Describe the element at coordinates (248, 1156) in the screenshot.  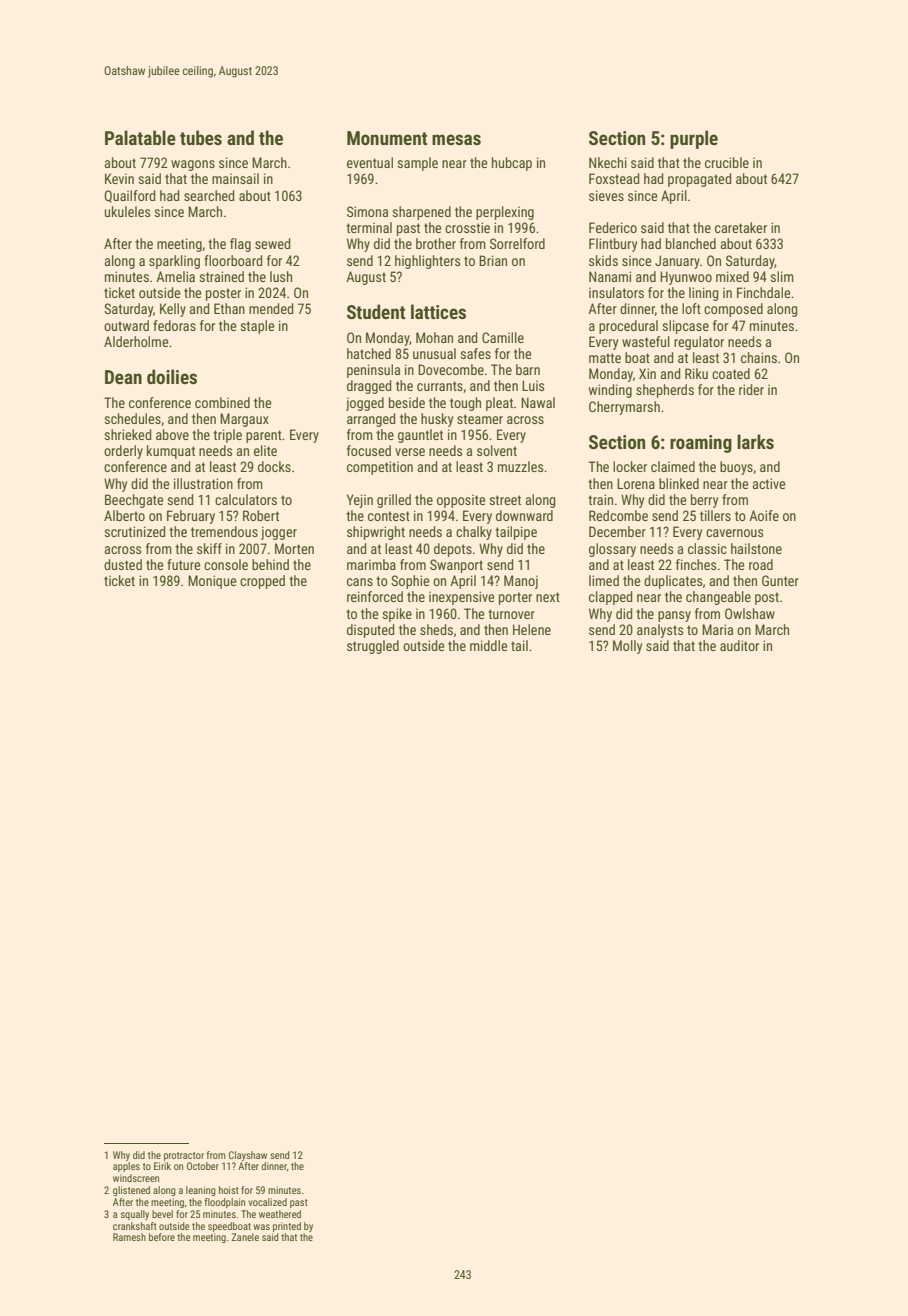
I see `Clayshaw` at that location.
